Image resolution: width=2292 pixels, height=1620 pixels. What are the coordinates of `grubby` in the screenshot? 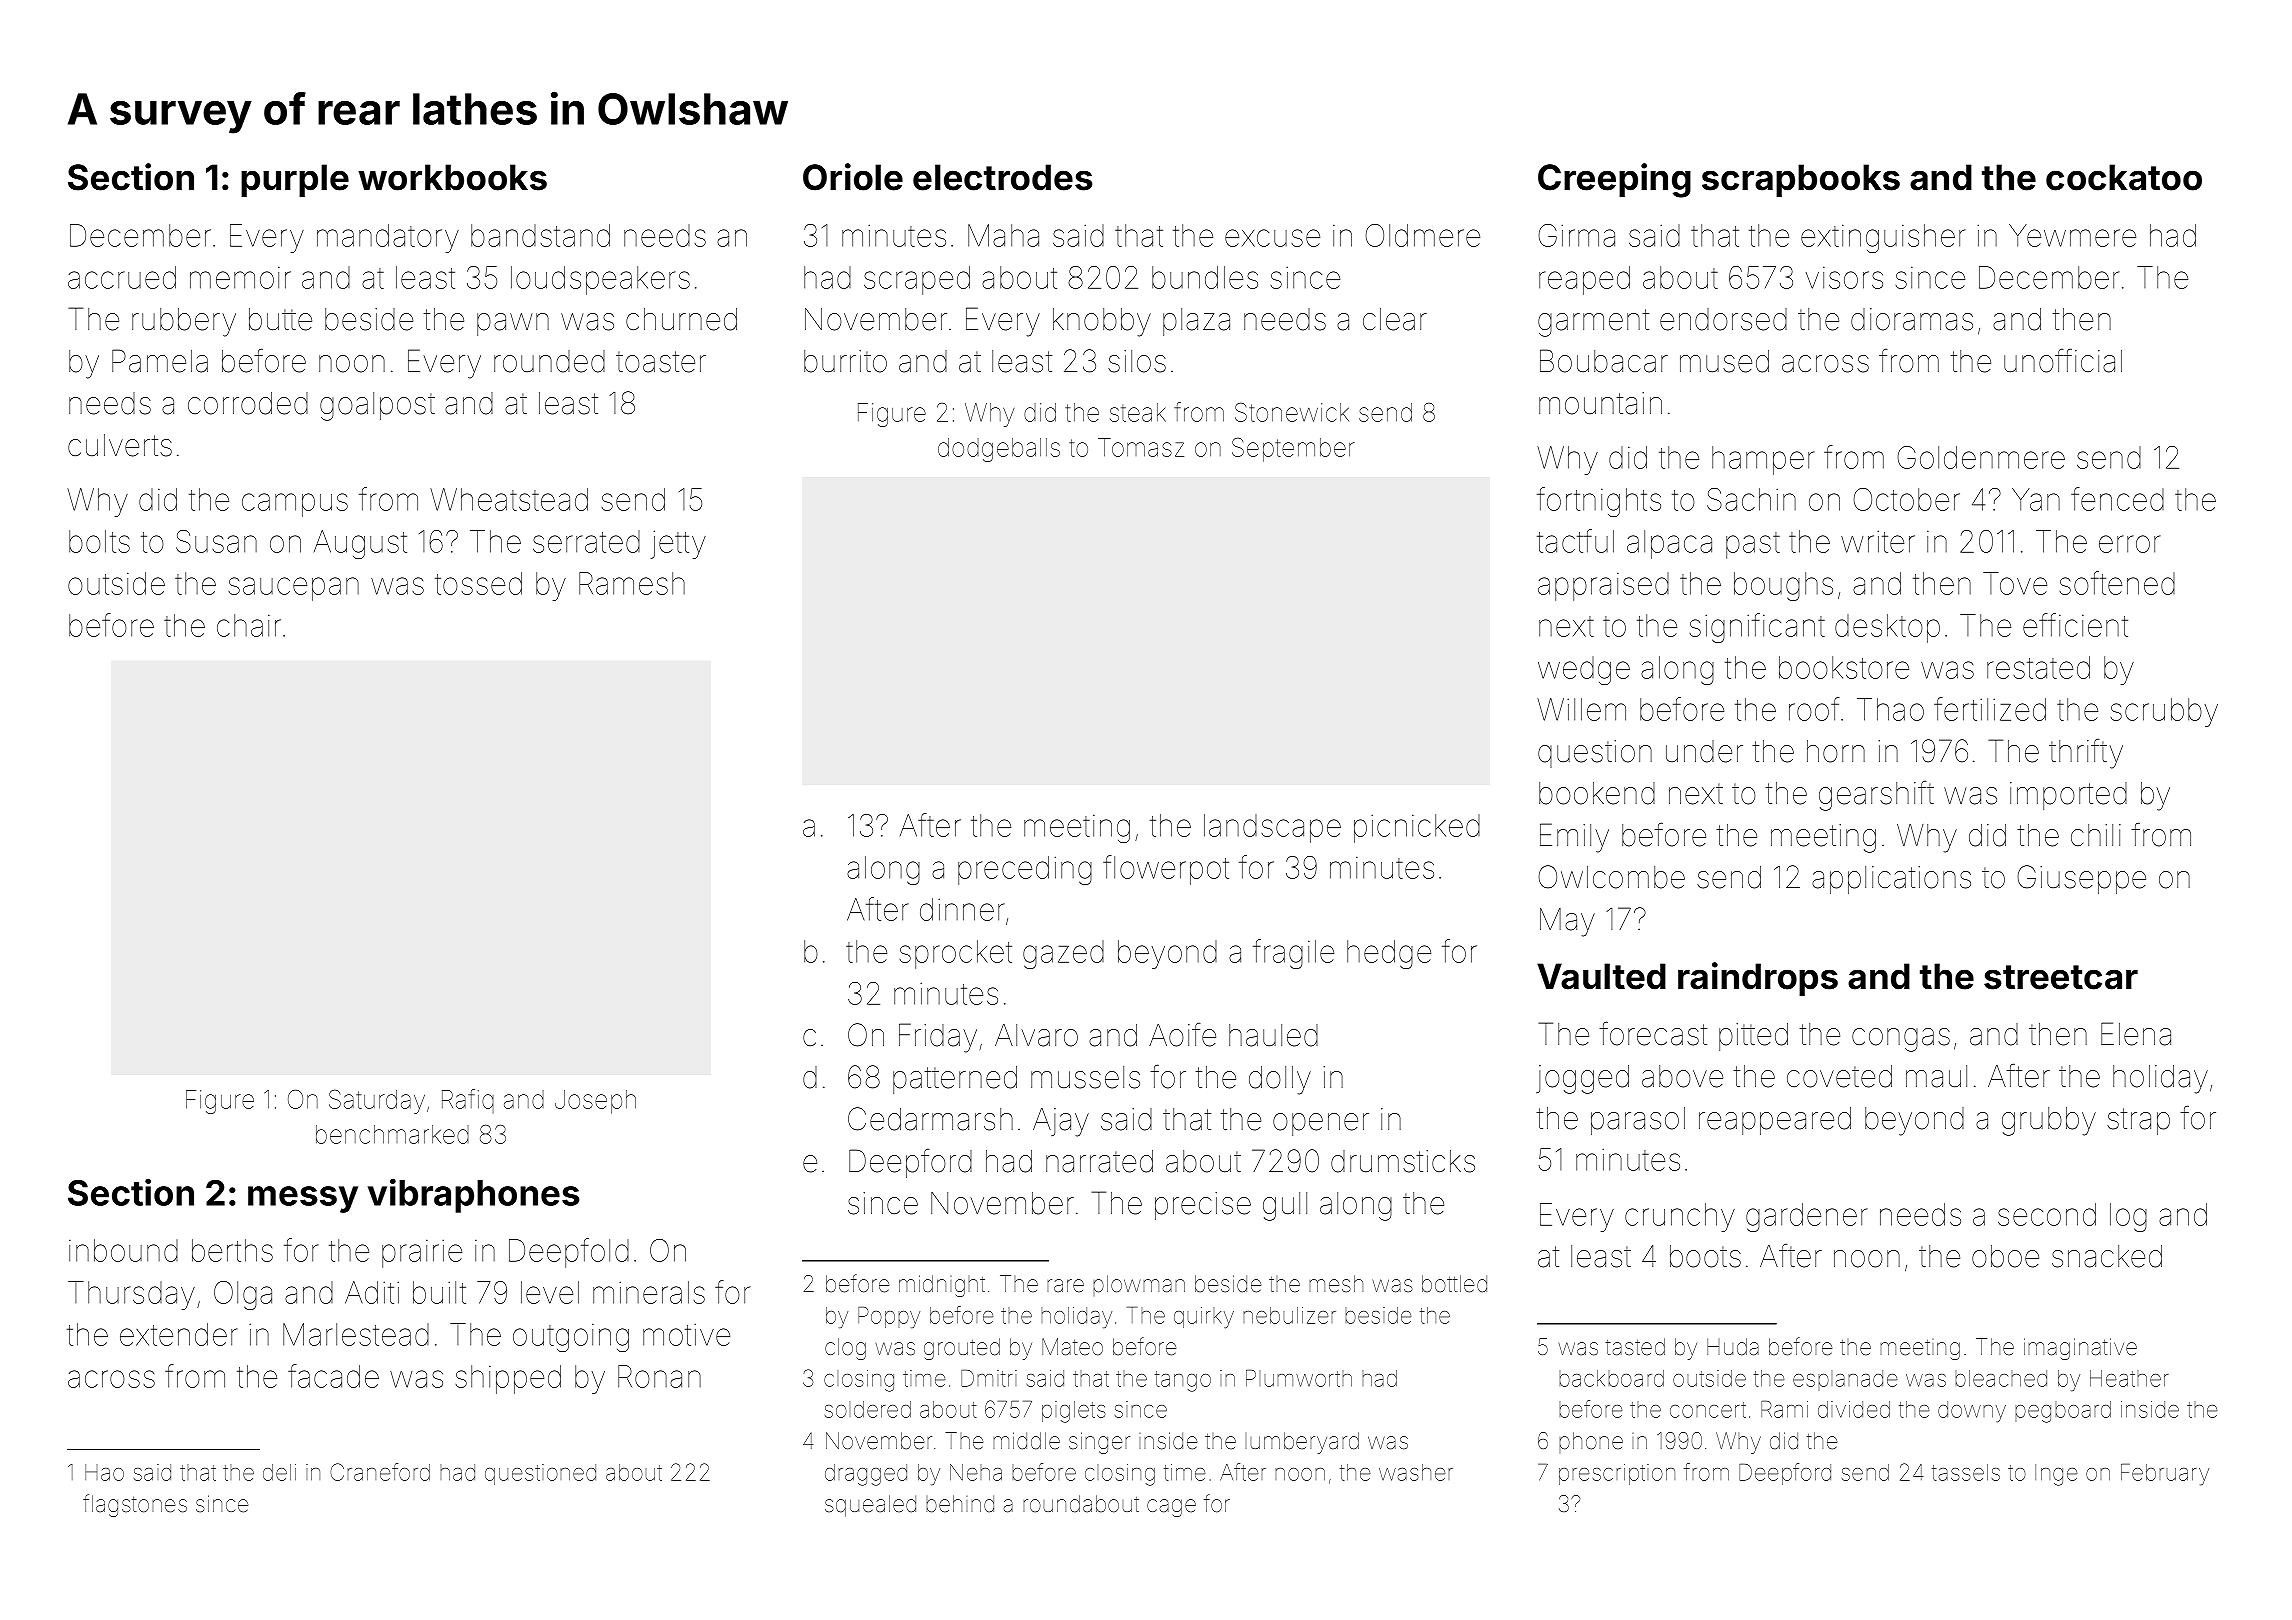 It's located at (2049, 1121).
